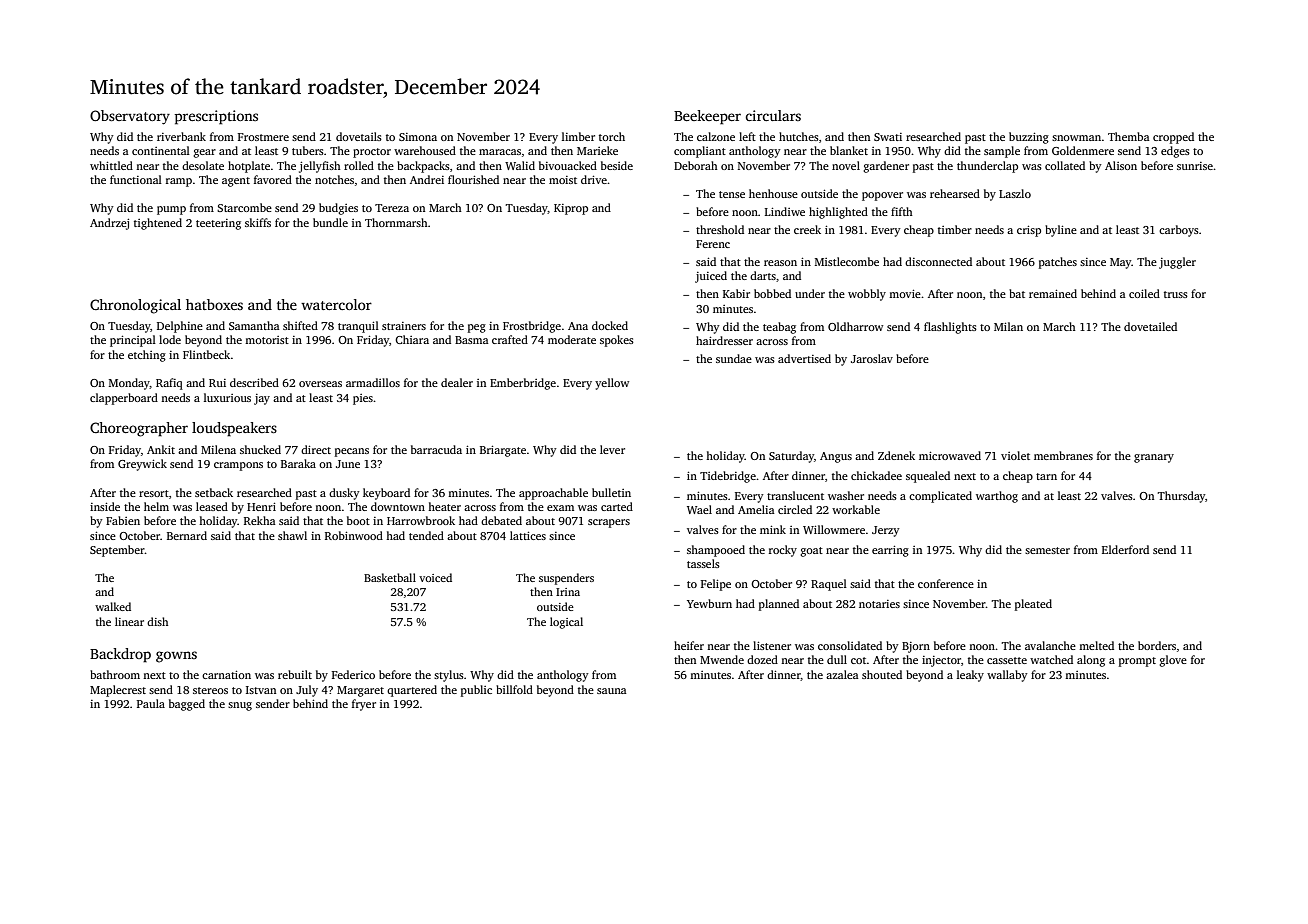 This screenshot has width=1308, height=924. Describe the element at coordinates (1121, 165) in the screenshot. I see `Alison` at that location.
